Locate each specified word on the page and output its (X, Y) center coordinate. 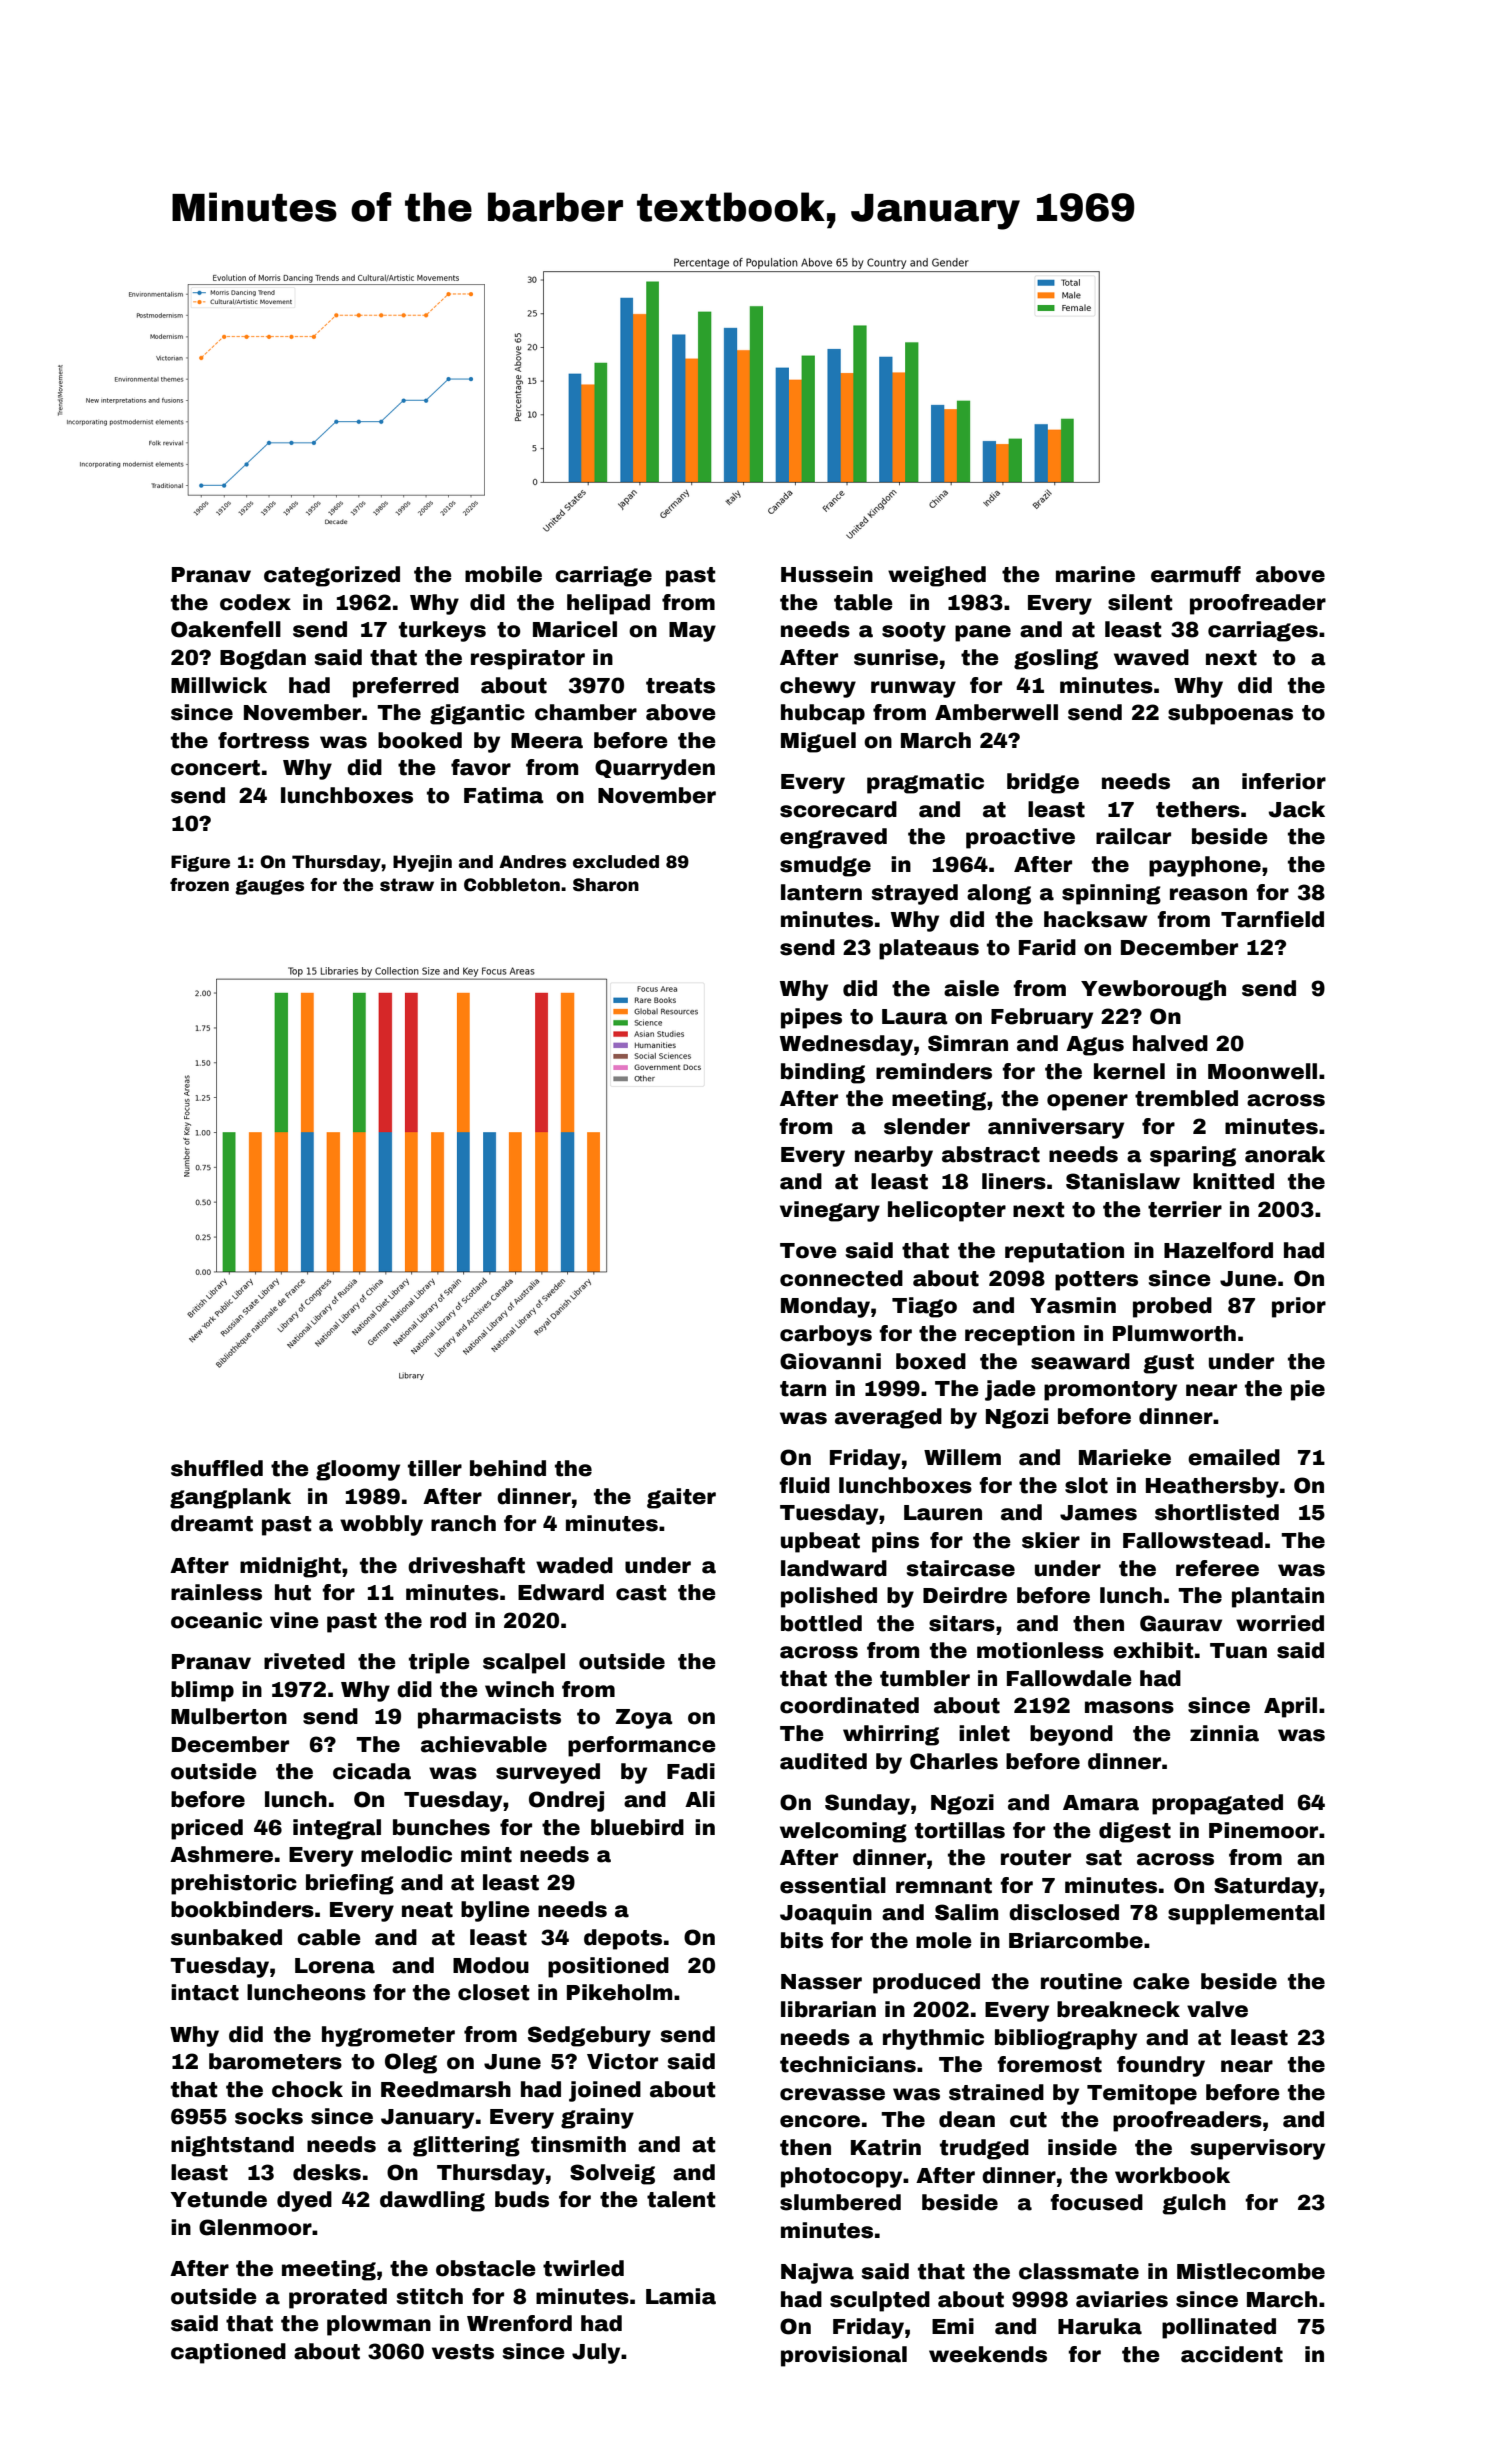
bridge (1043, 783)
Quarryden (655, 769)
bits (802, 1940)
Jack (1297, 809)
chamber (586, 712)
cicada (372, 1771)
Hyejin (422, 863)
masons (1129, 1707)
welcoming (843, 1832)
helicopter (947, 1211)
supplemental (1246, 1914)
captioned (228, 2353)
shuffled (217, 1468)
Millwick (219, 685)
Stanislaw (1123, 1181)
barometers (275, 2061)
